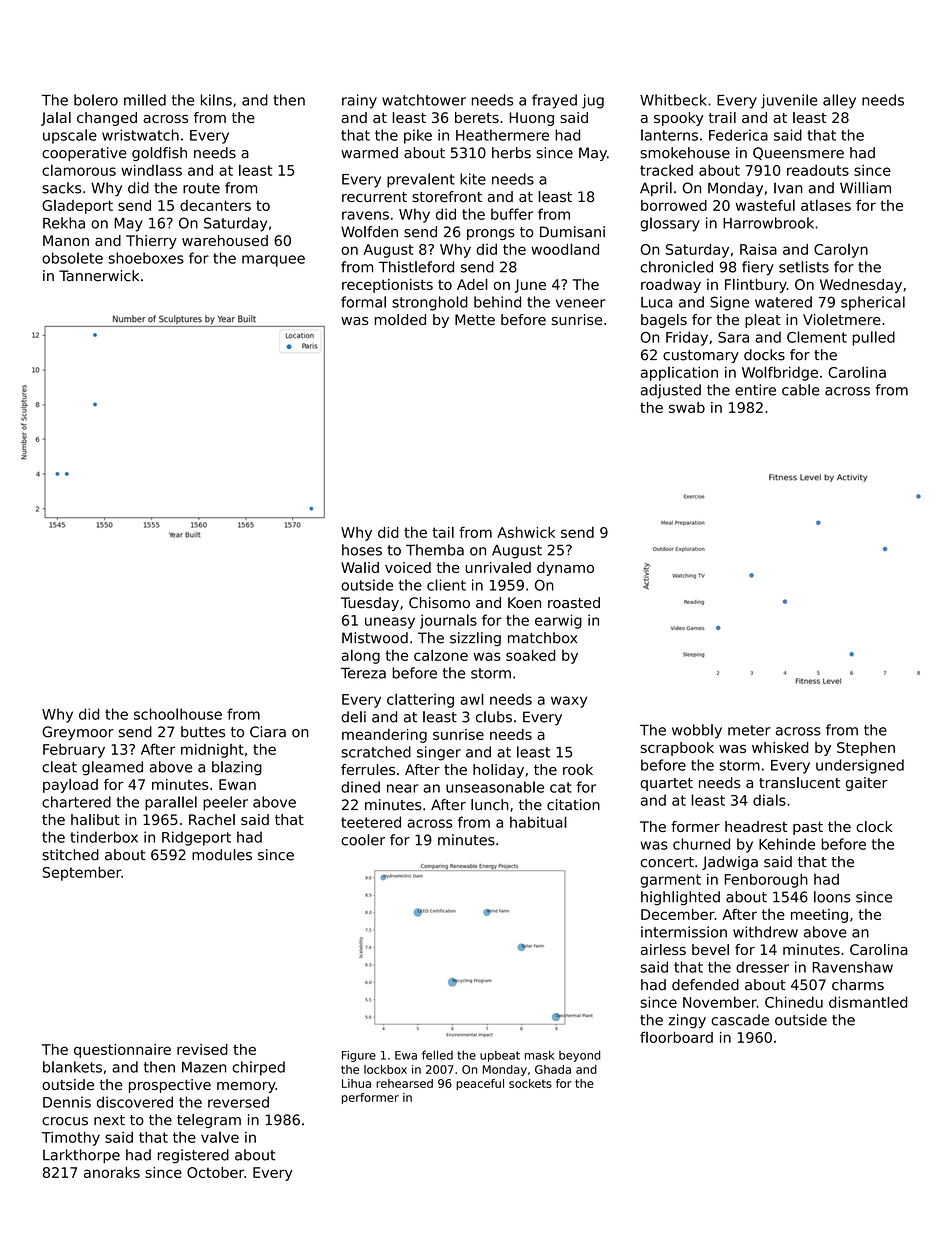 Image resolution: width=952 pixels, height=1233 pixels. What do you see at coordinates (783, 302) in the screenshot?
I see `watered` at bounding box center [783, 302].
